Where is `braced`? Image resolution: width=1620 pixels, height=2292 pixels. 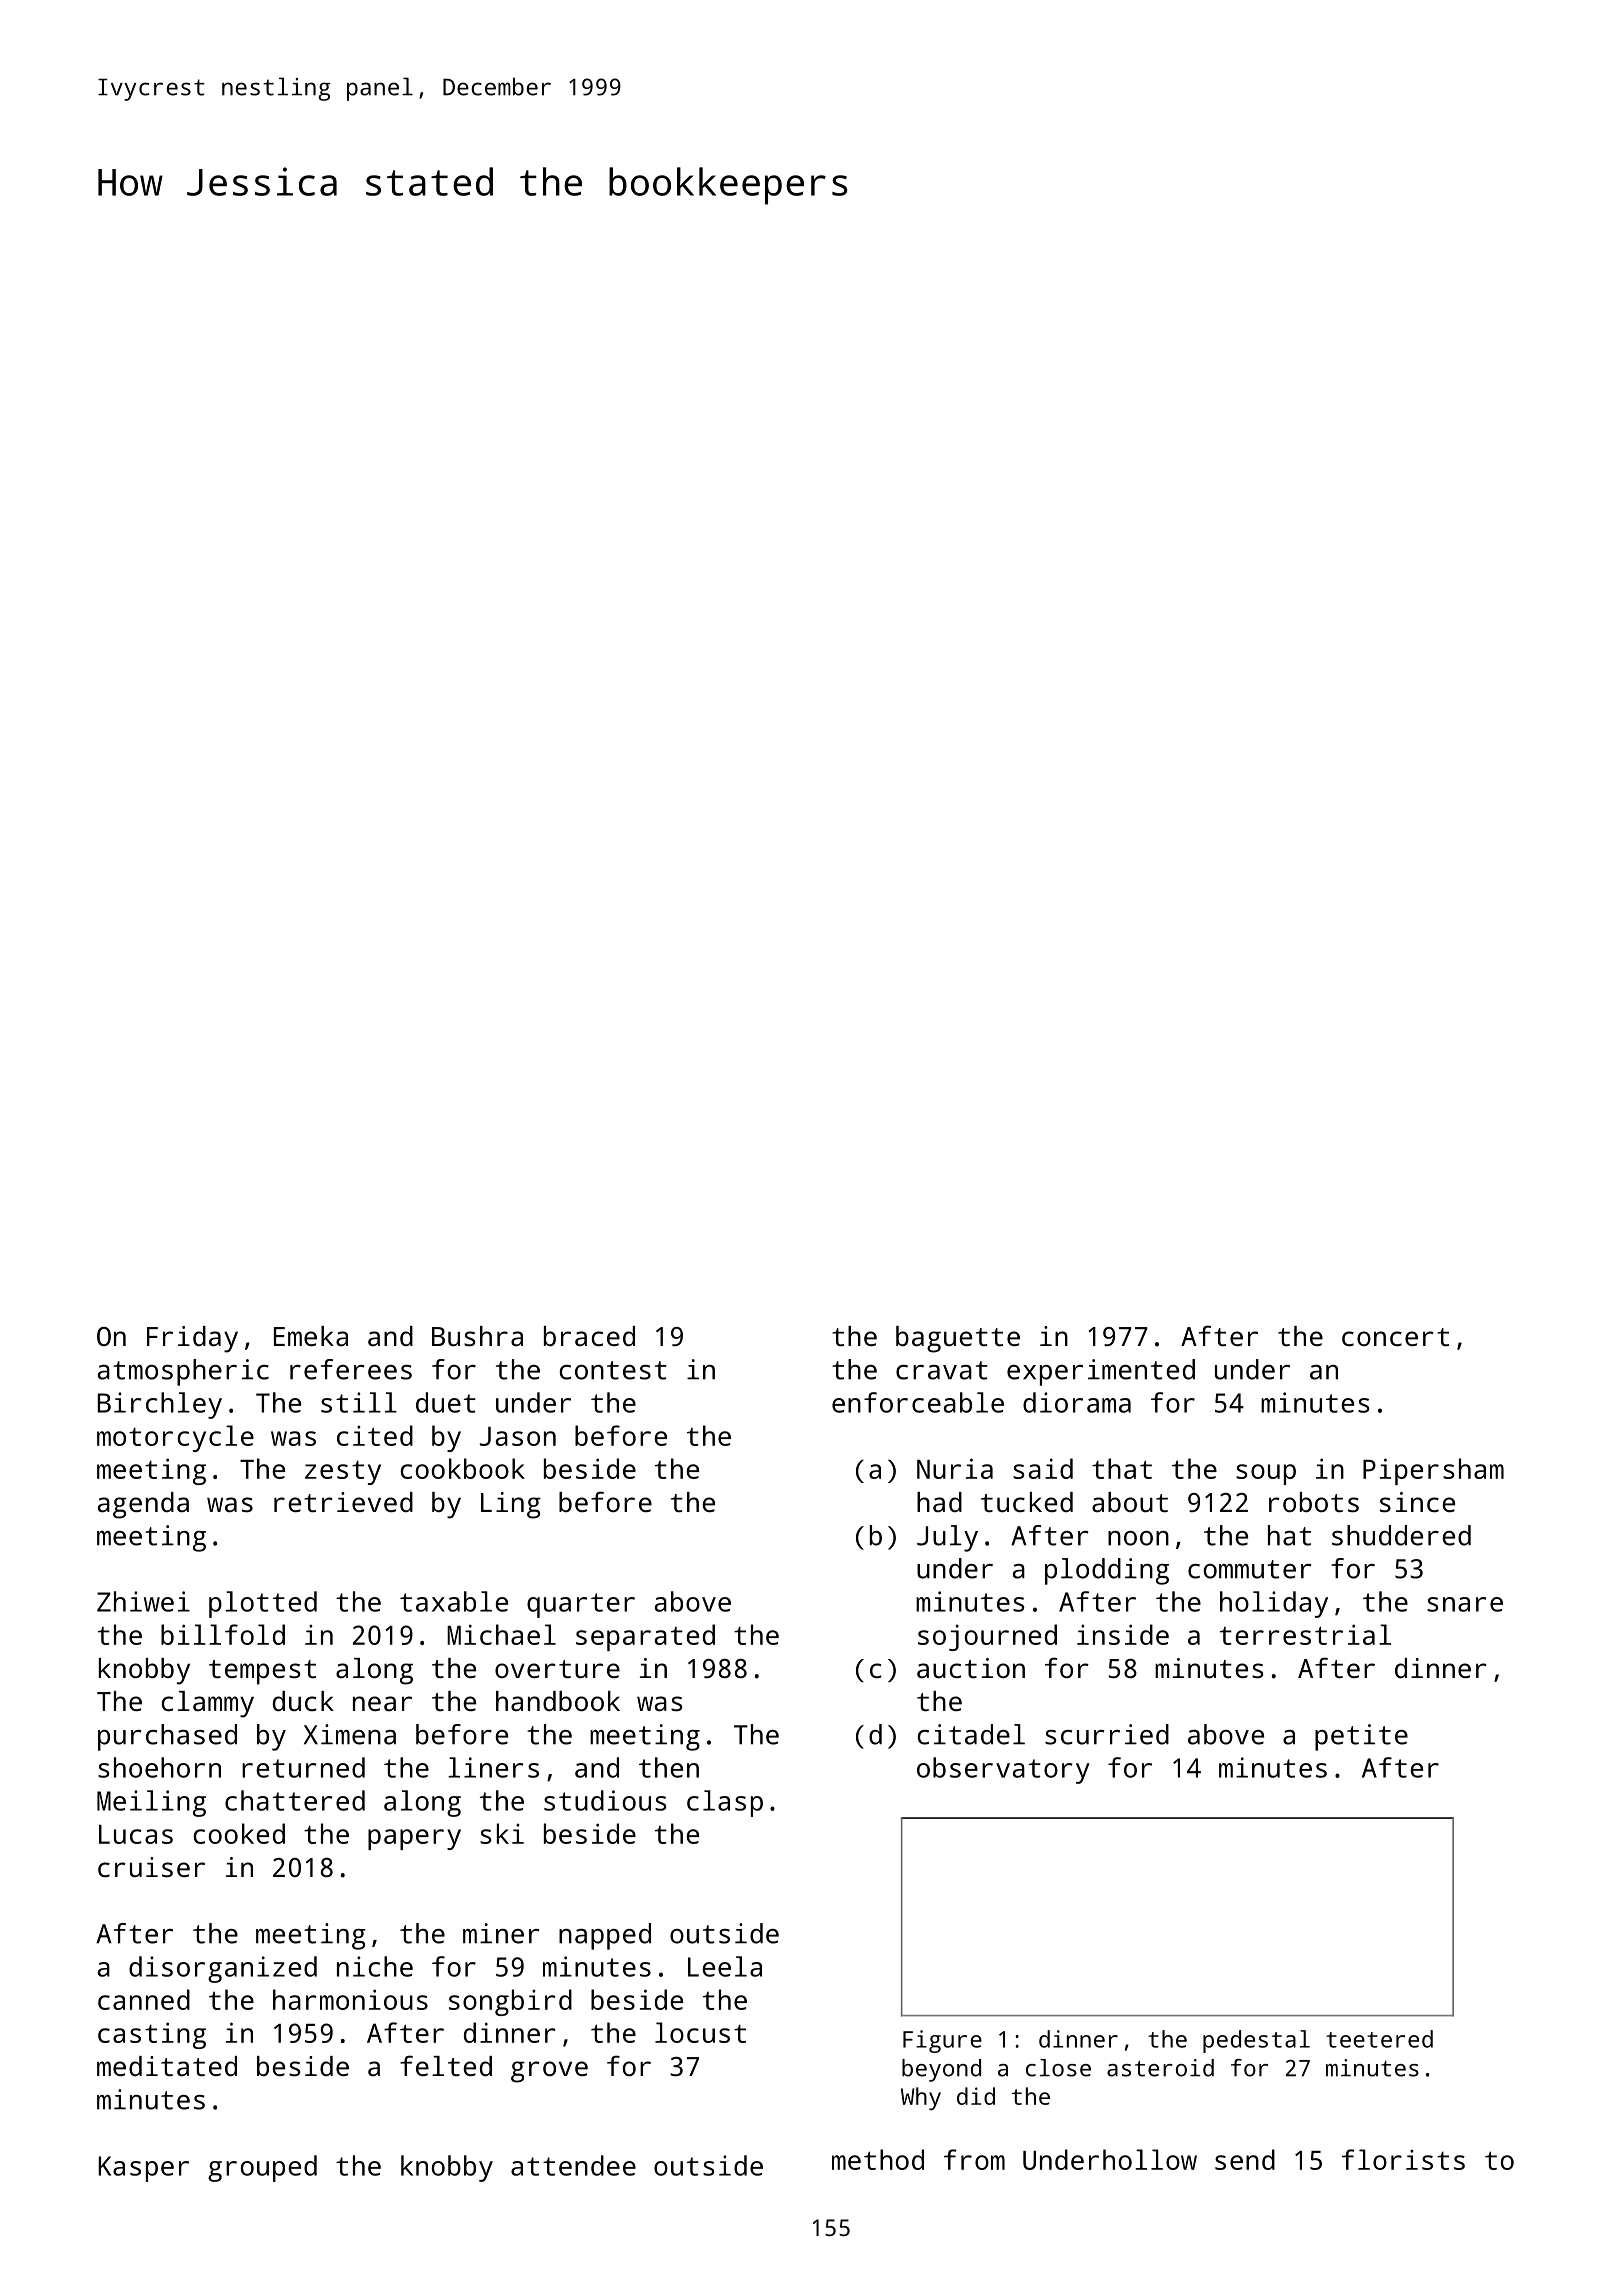
braced is located at coordinates (589, 1336).
